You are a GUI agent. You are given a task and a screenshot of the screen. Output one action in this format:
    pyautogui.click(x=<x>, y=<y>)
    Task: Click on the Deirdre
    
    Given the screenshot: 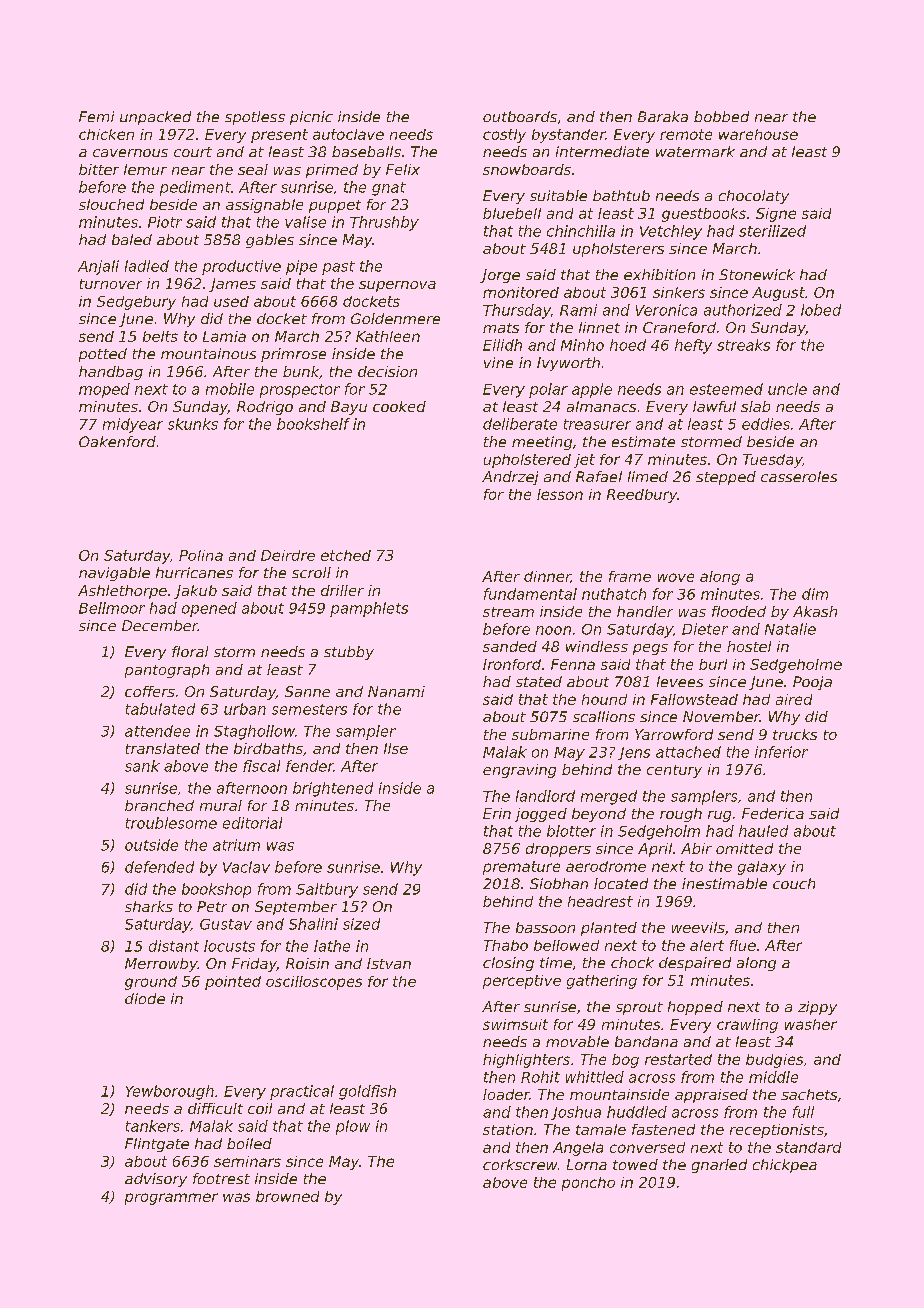 What is the action you would take?
    pyautogui.click(x=288, y=555)
